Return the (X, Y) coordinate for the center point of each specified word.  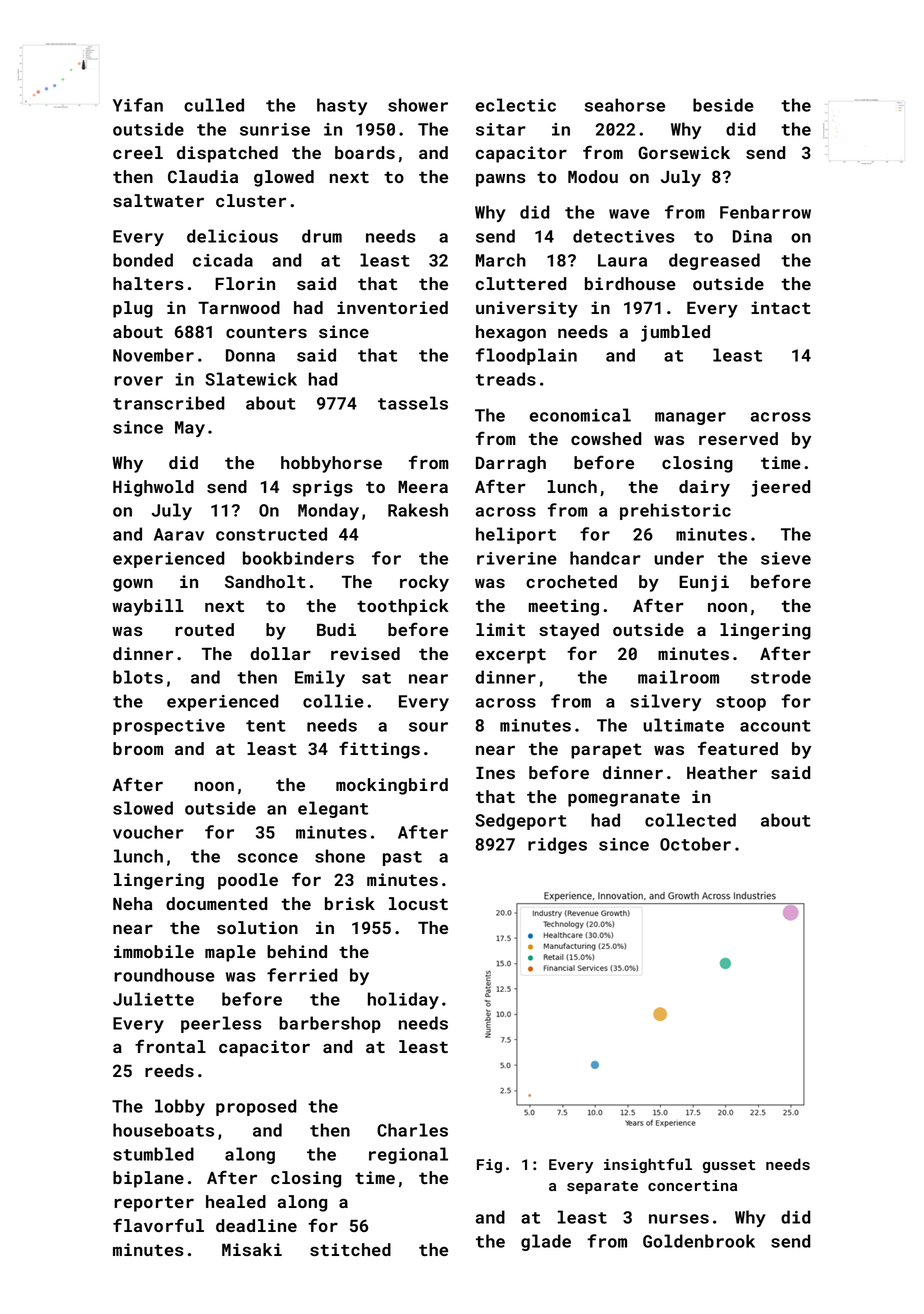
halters (148, 283)
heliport (516, 535)
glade (546, 1242)
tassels (413, 403)
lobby (180, 1107)
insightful (648, 1165)
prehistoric (675, 511)
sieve (786, 558)
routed (204, 629)
